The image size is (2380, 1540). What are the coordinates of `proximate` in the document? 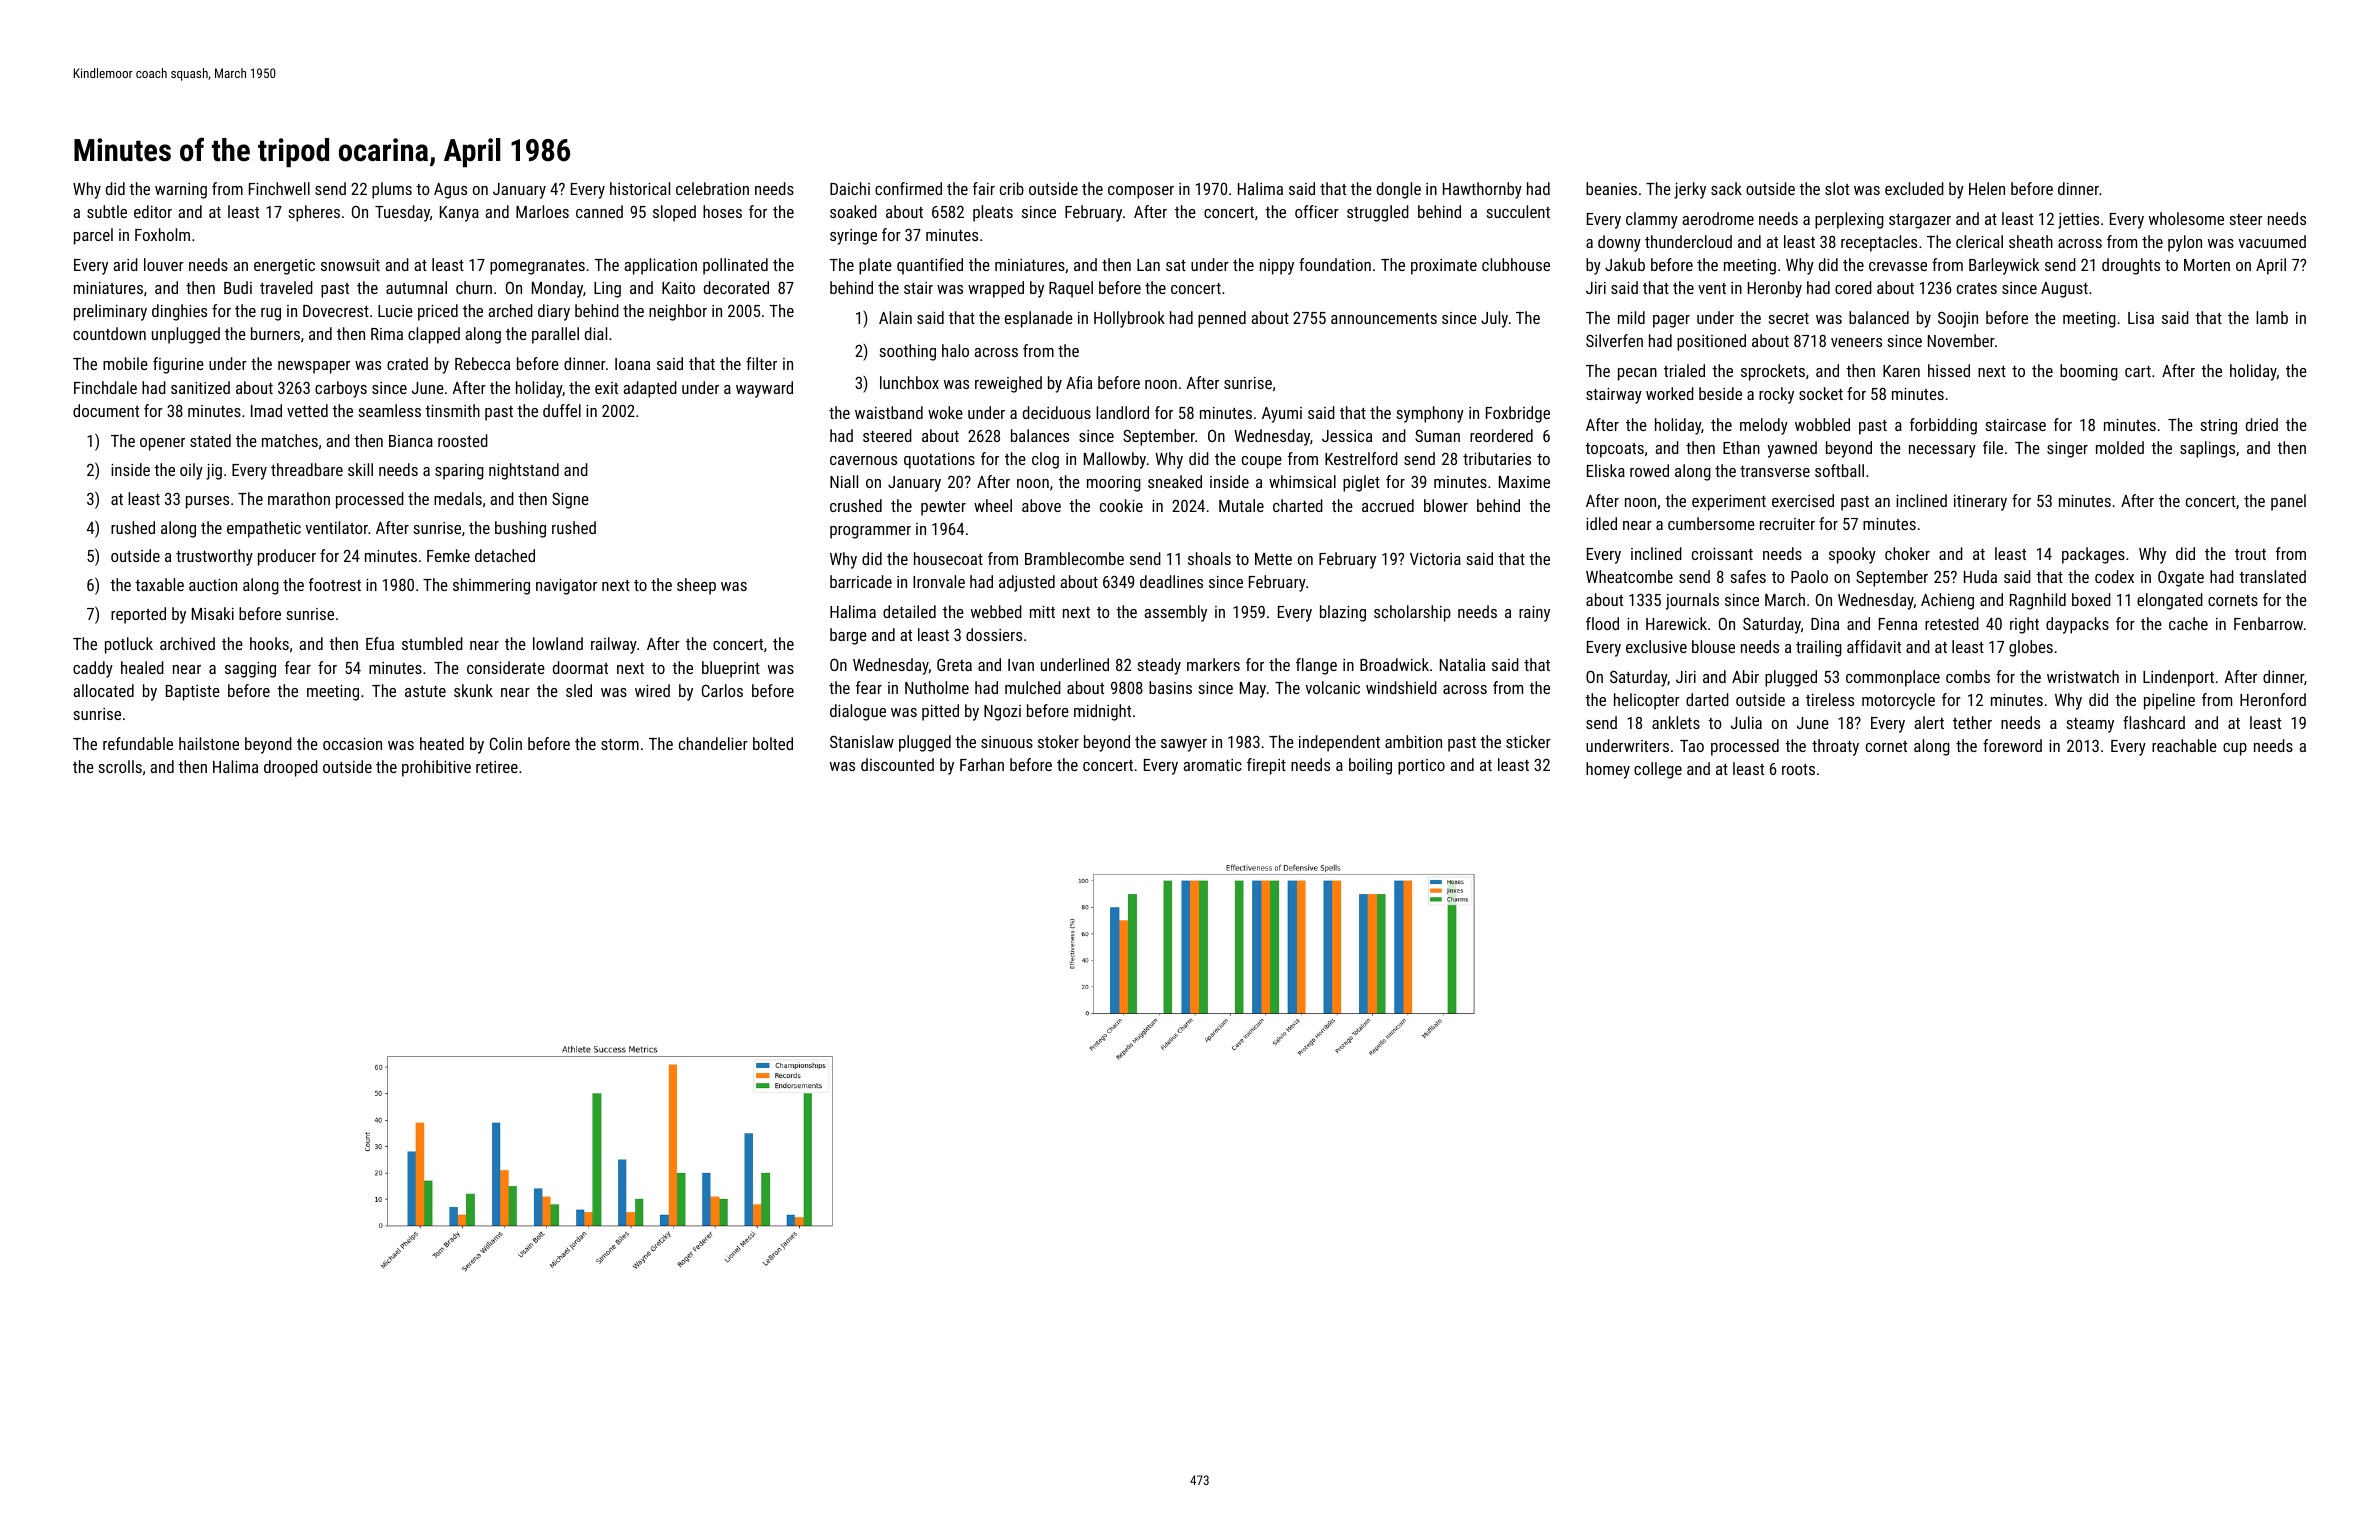 It's located at (1444, 267).
